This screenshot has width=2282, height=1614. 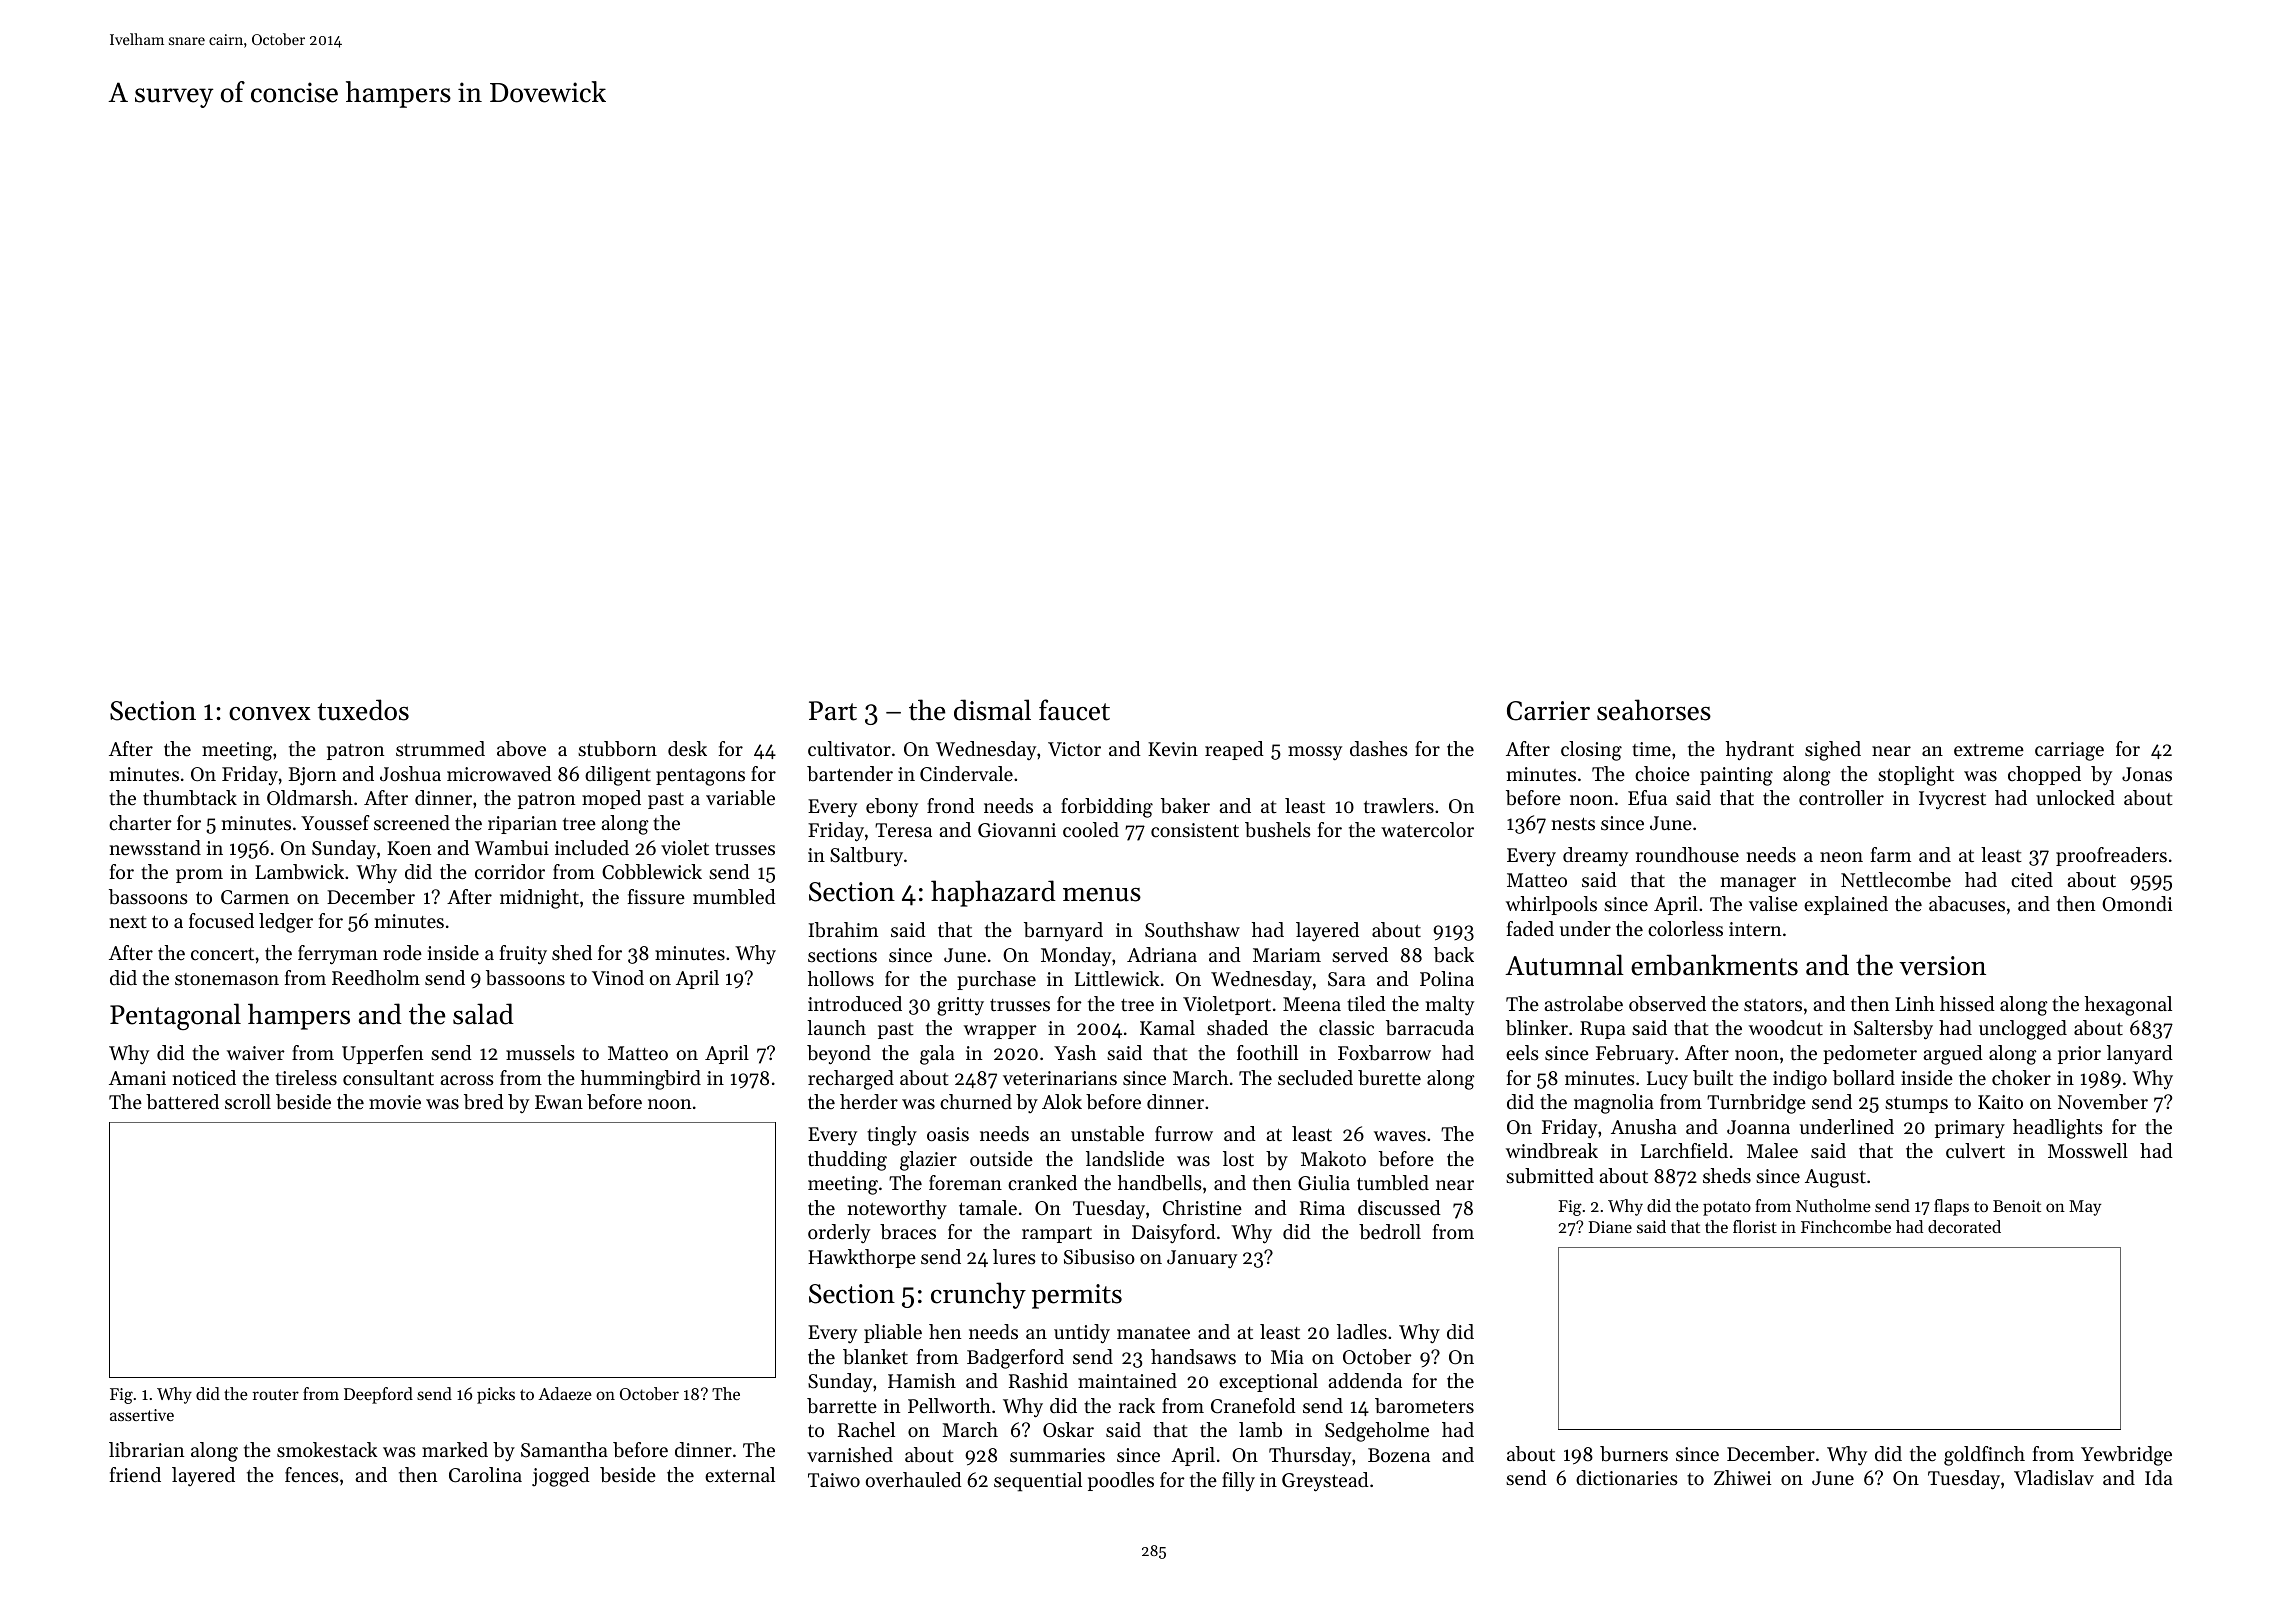 I want to click on extreme, so click(x=1989, y=750).
